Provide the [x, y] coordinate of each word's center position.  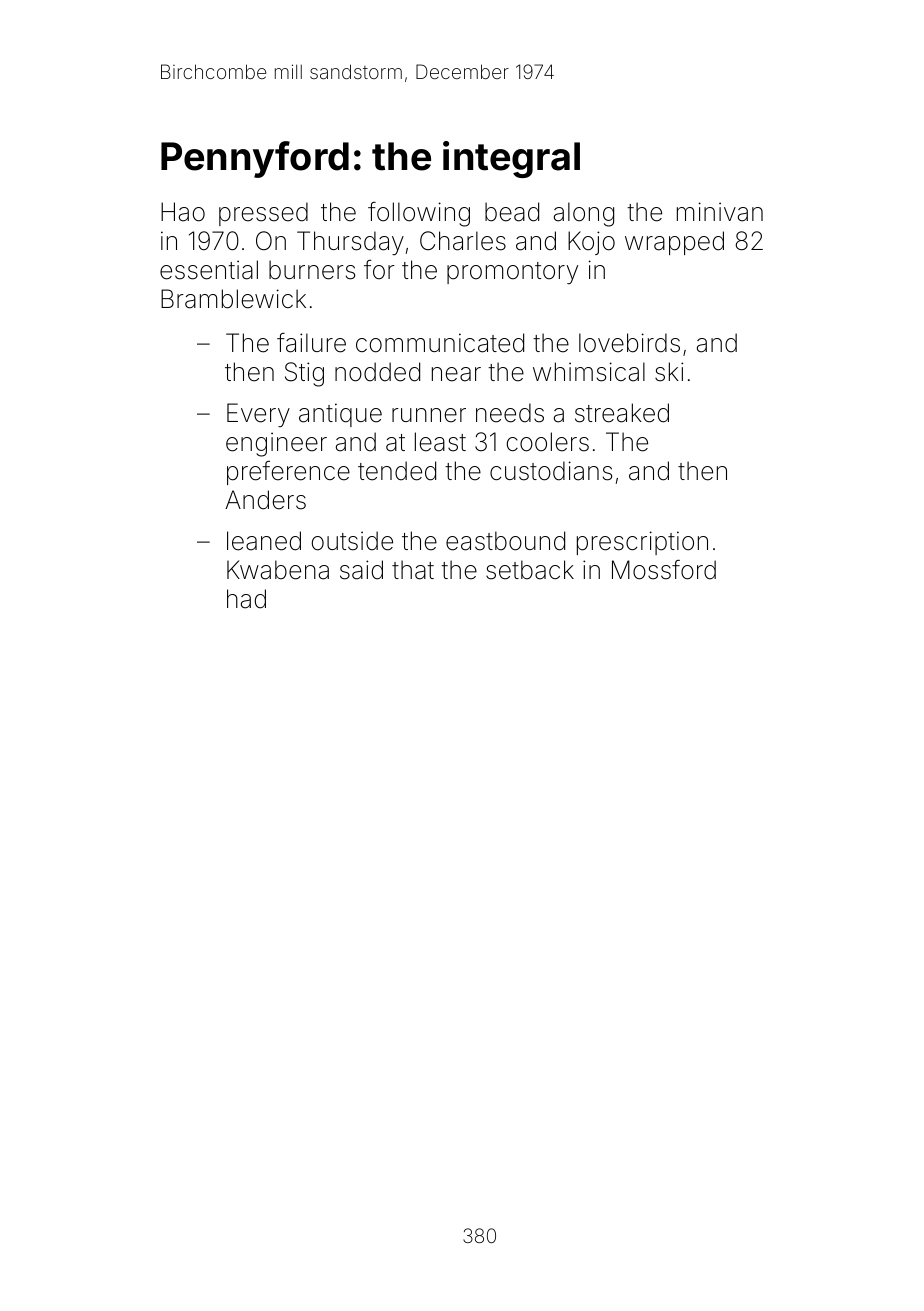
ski [669, 372]
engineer [276, 444]
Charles [463, 241]
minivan [720, 212]
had [246, 599]
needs [510, 413]
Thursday [350, 243]
